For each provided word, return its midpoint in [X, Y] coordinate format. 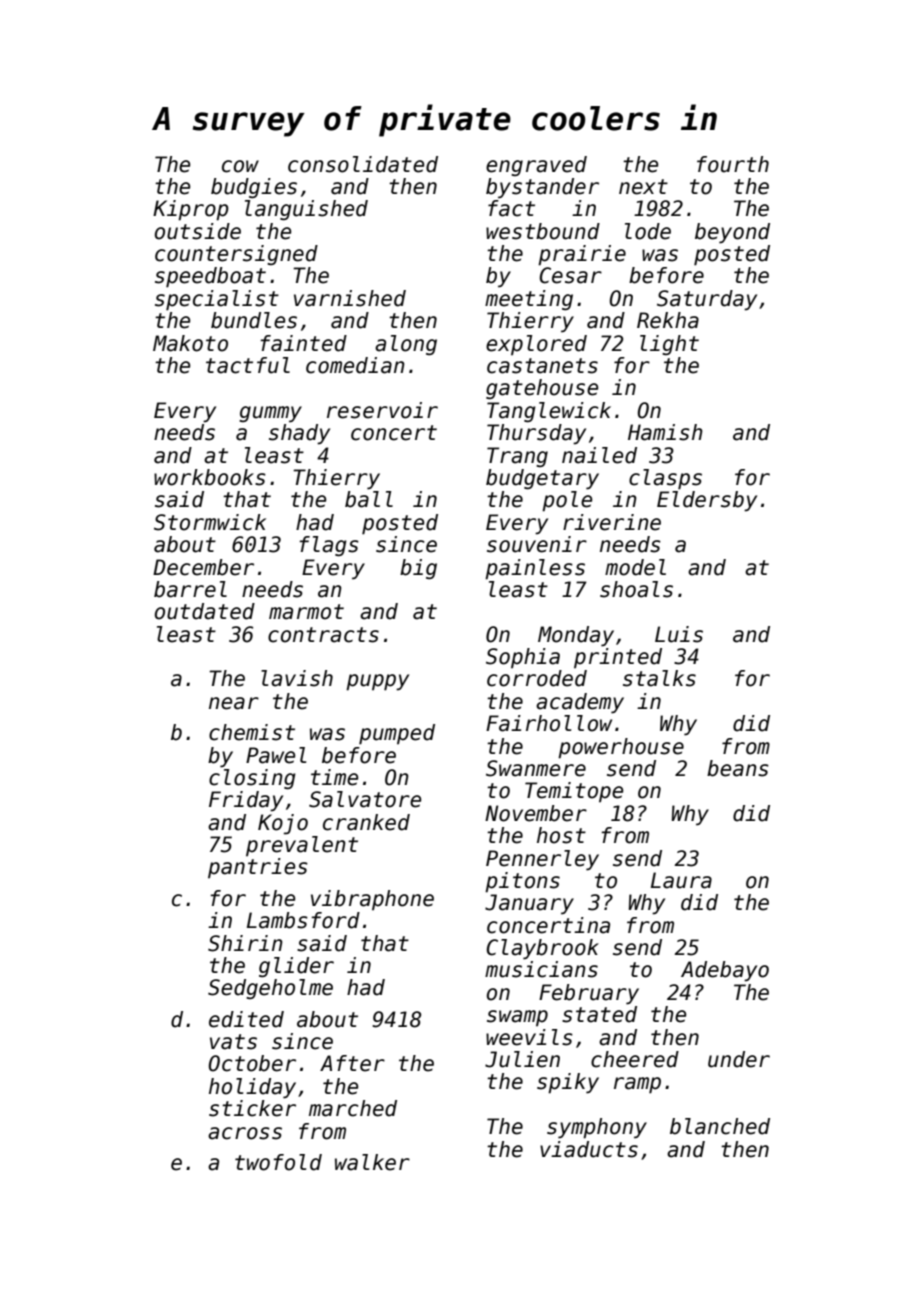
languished [306, 210]
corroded [537, 678]
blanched [720, 1126]
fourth [733, 164]
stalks [659, 678]
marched [353, 1108]
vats [233, 1042]
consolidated [363, 164]
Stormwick [210, 522]
